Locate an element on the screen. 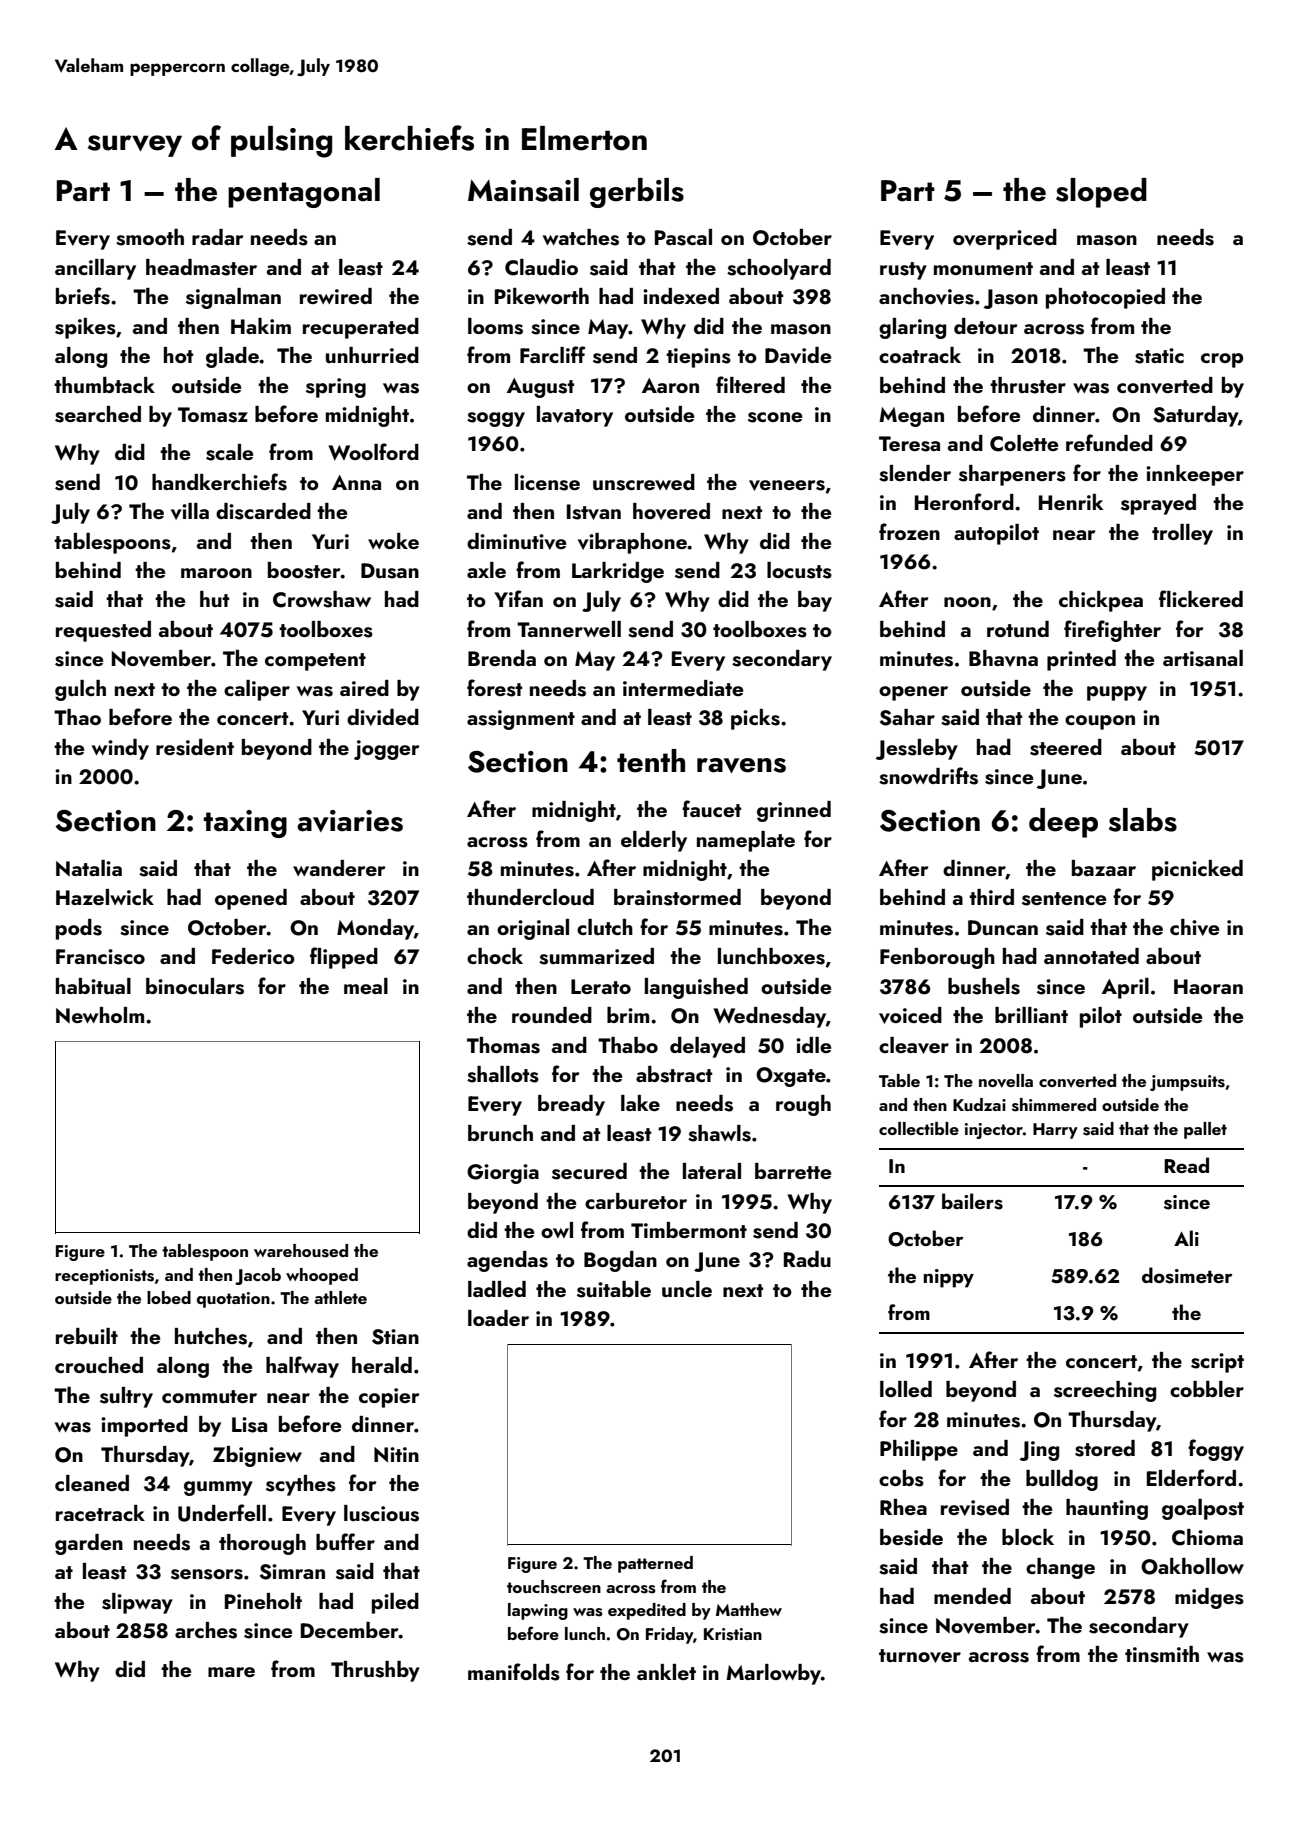  jumpsuits is located at coordinates (1187, 1083).
